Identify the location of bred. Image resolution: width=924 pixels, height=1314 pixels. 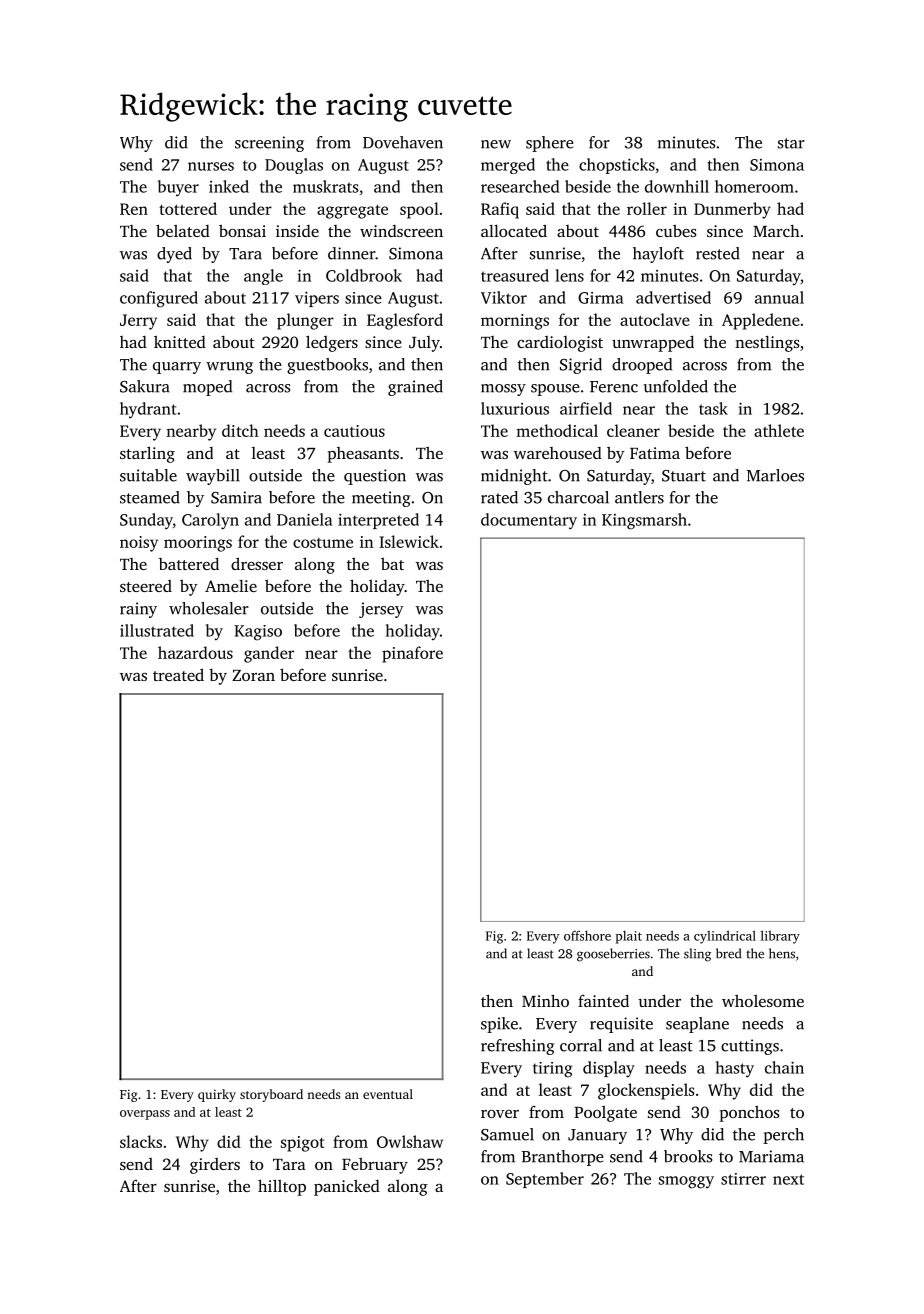
(728, 953).
